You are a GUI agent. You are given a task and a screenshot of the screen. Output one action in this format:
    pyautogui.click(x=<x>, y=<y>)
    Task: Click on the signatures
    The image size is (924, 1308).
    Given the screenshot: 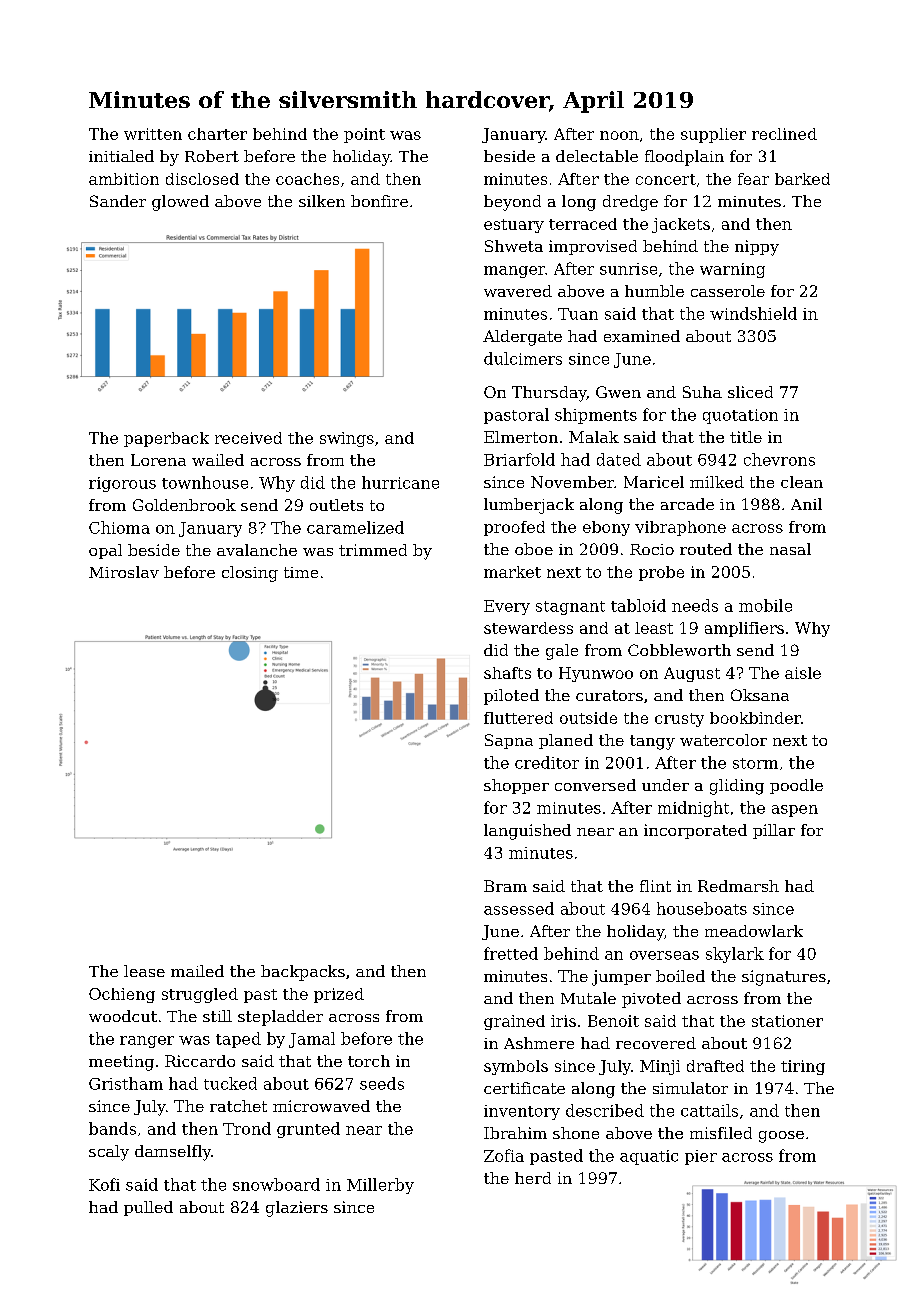 What is the action you would take?
    pyautogui.click(x=784, y=978)
